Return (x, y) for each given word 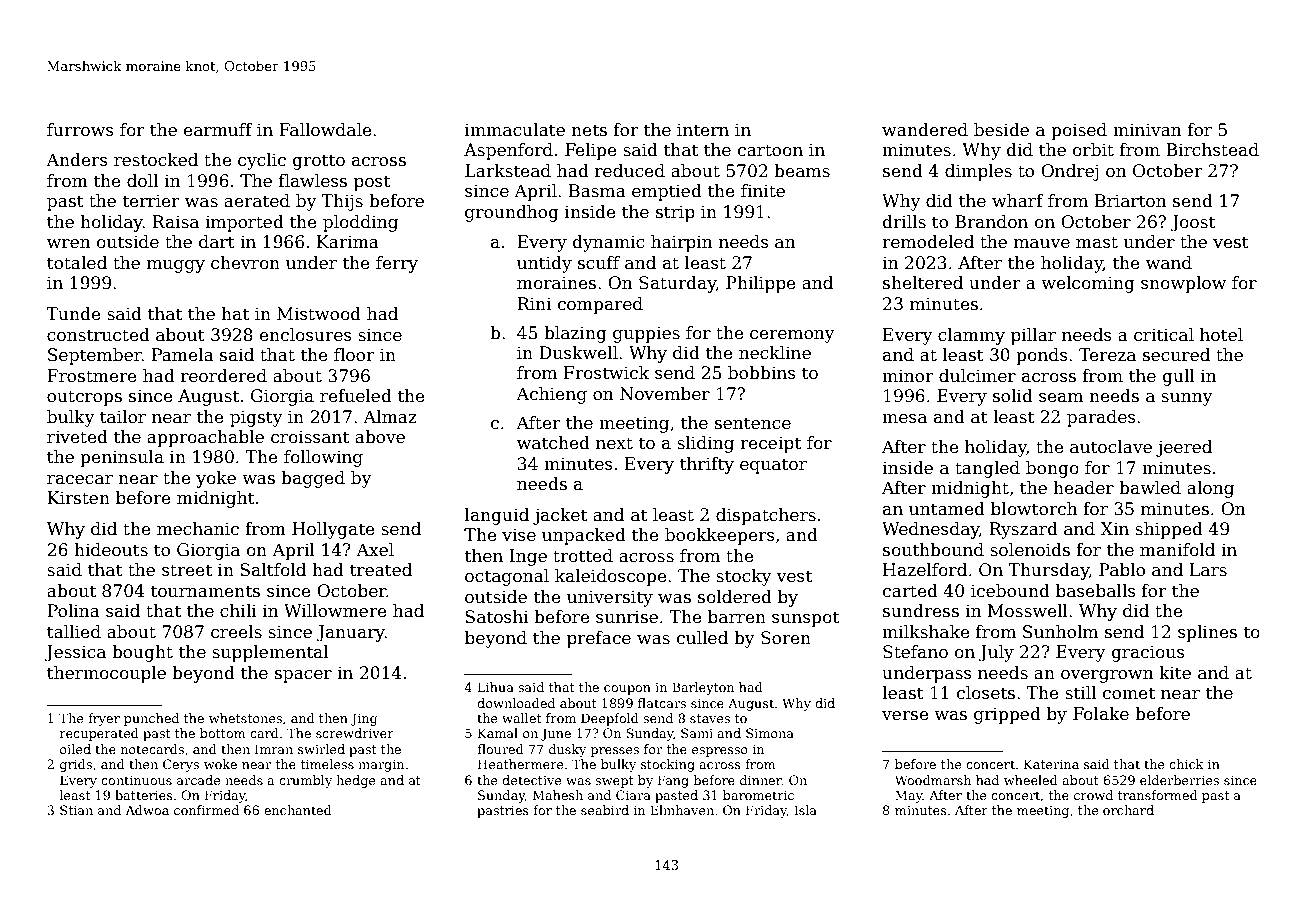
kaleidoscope (610, 577)
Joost (1193, 223)
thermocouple (106, 674)
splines (1207, 633)
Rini (534, 303)
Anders (77, 160)
